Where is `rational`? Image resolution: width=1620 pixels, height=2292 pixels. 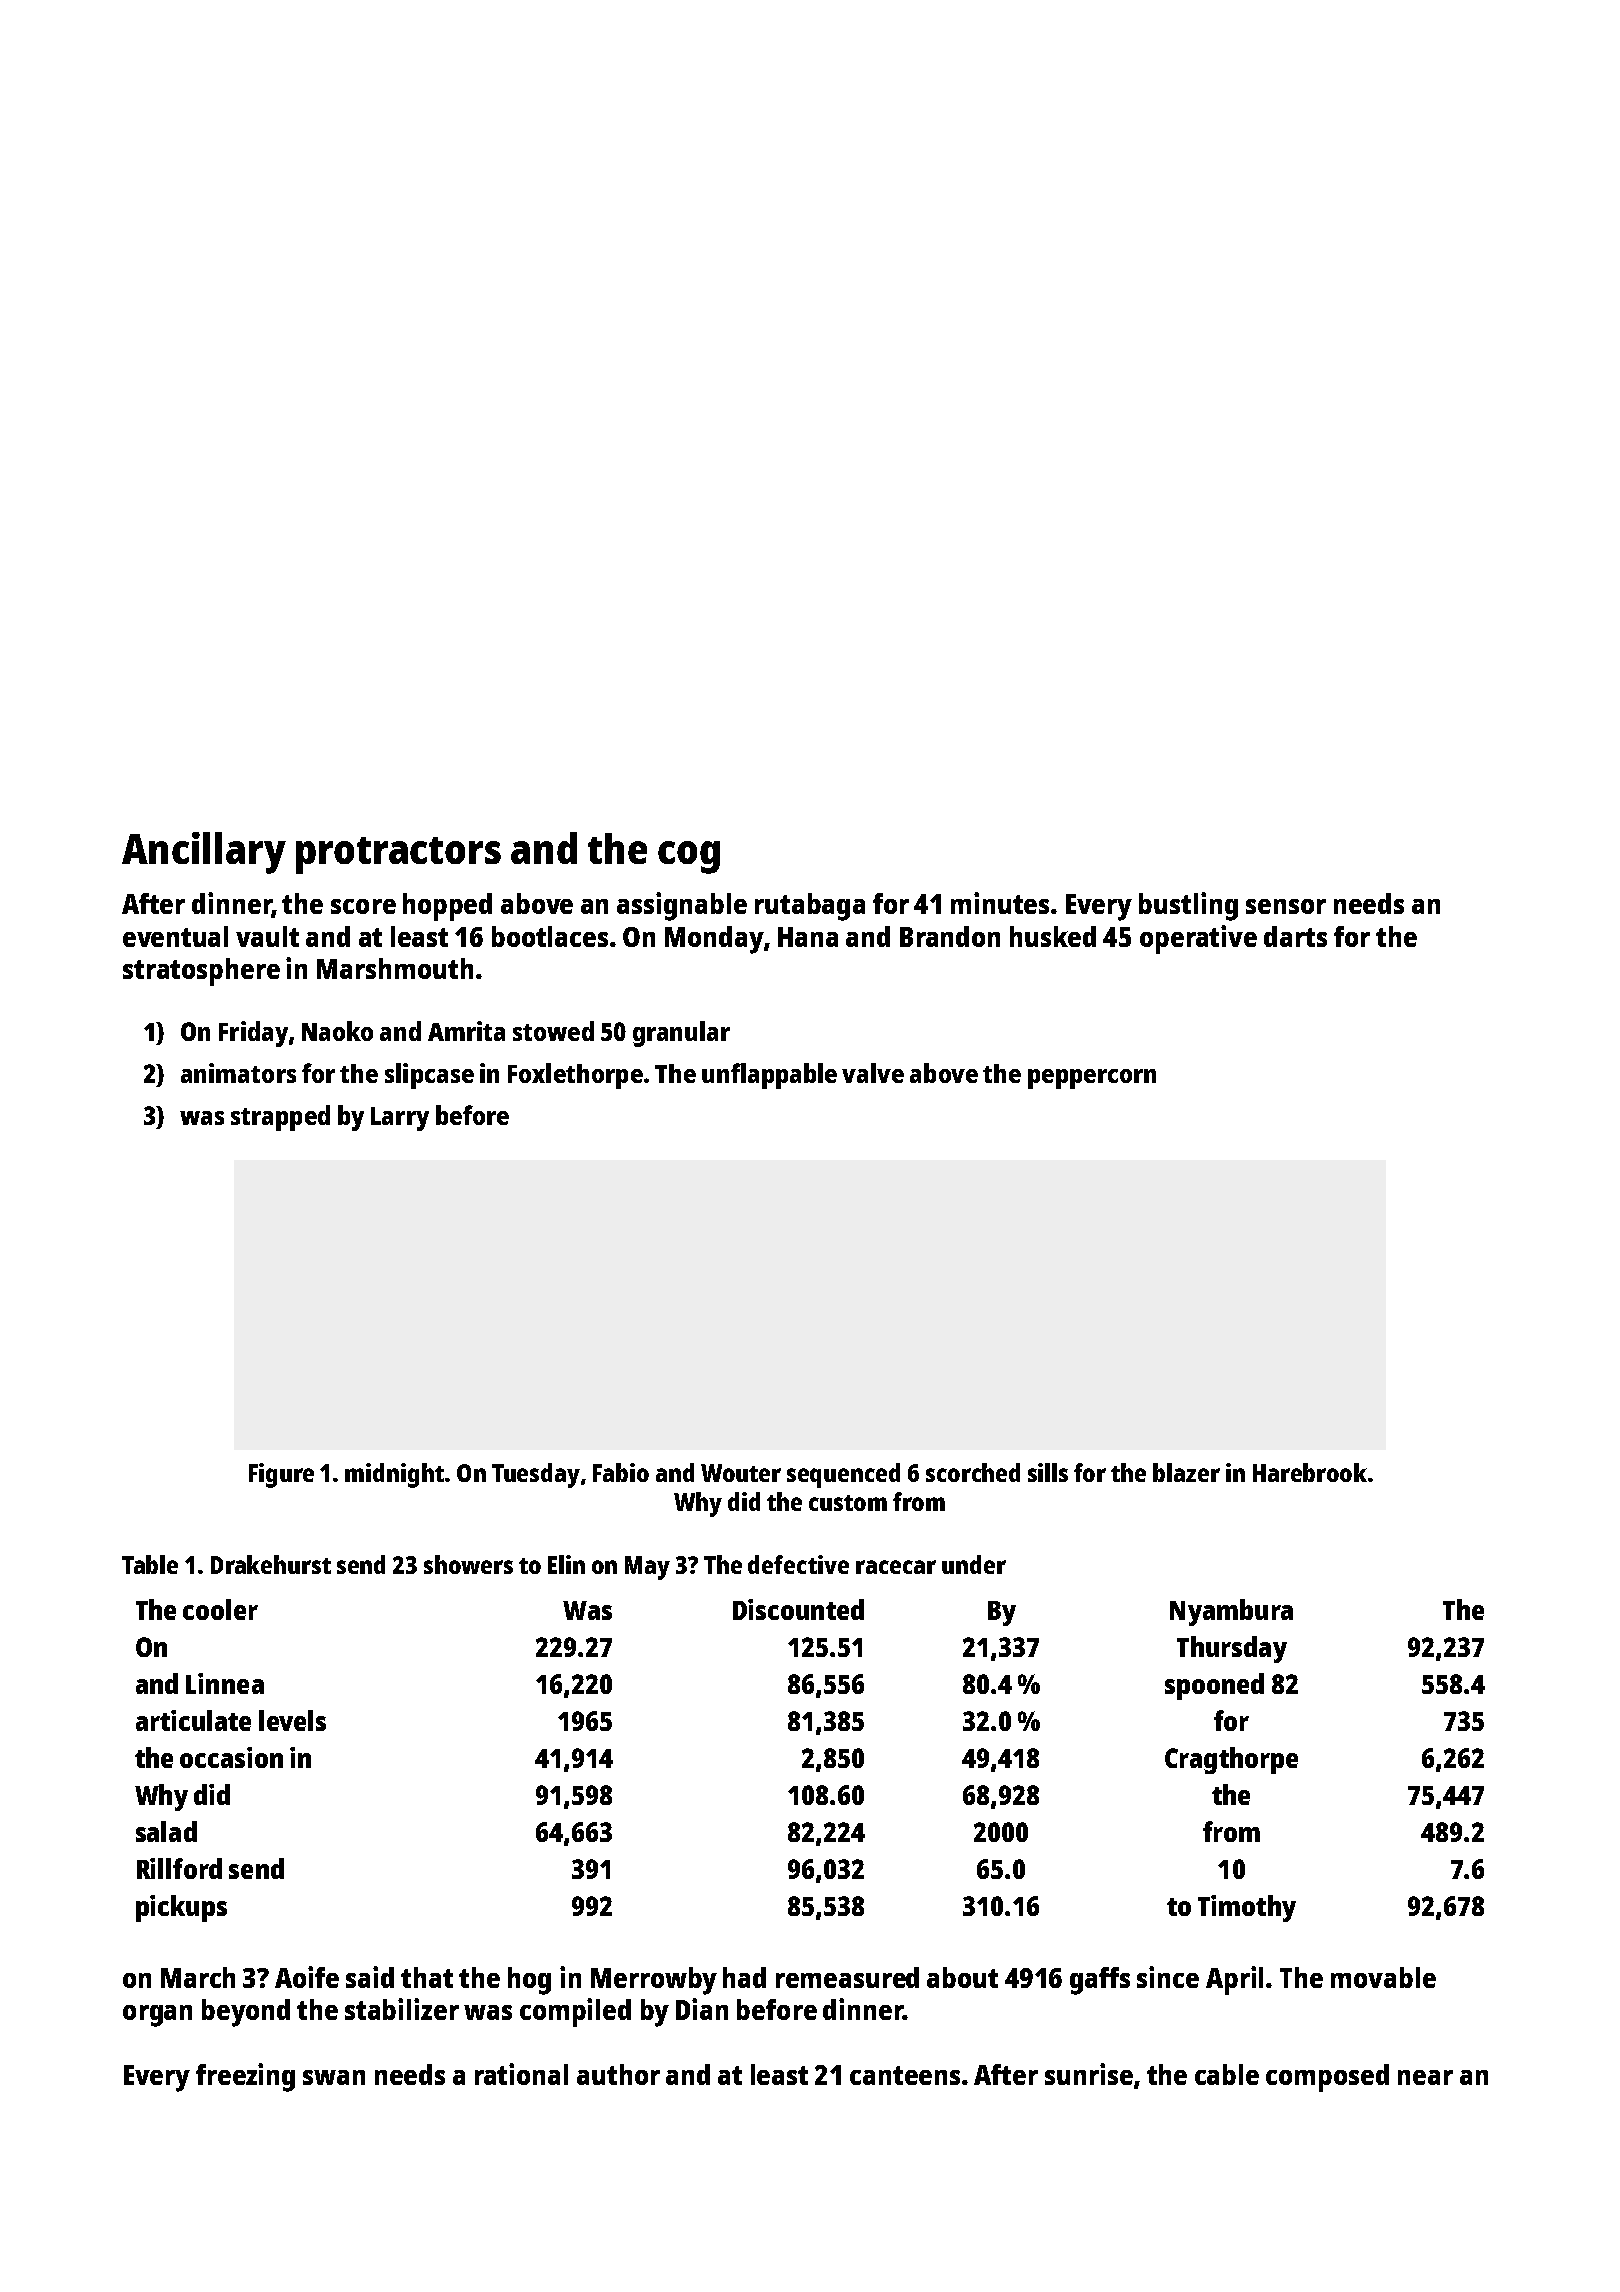 rational is located at coordinates (521, 2074).
